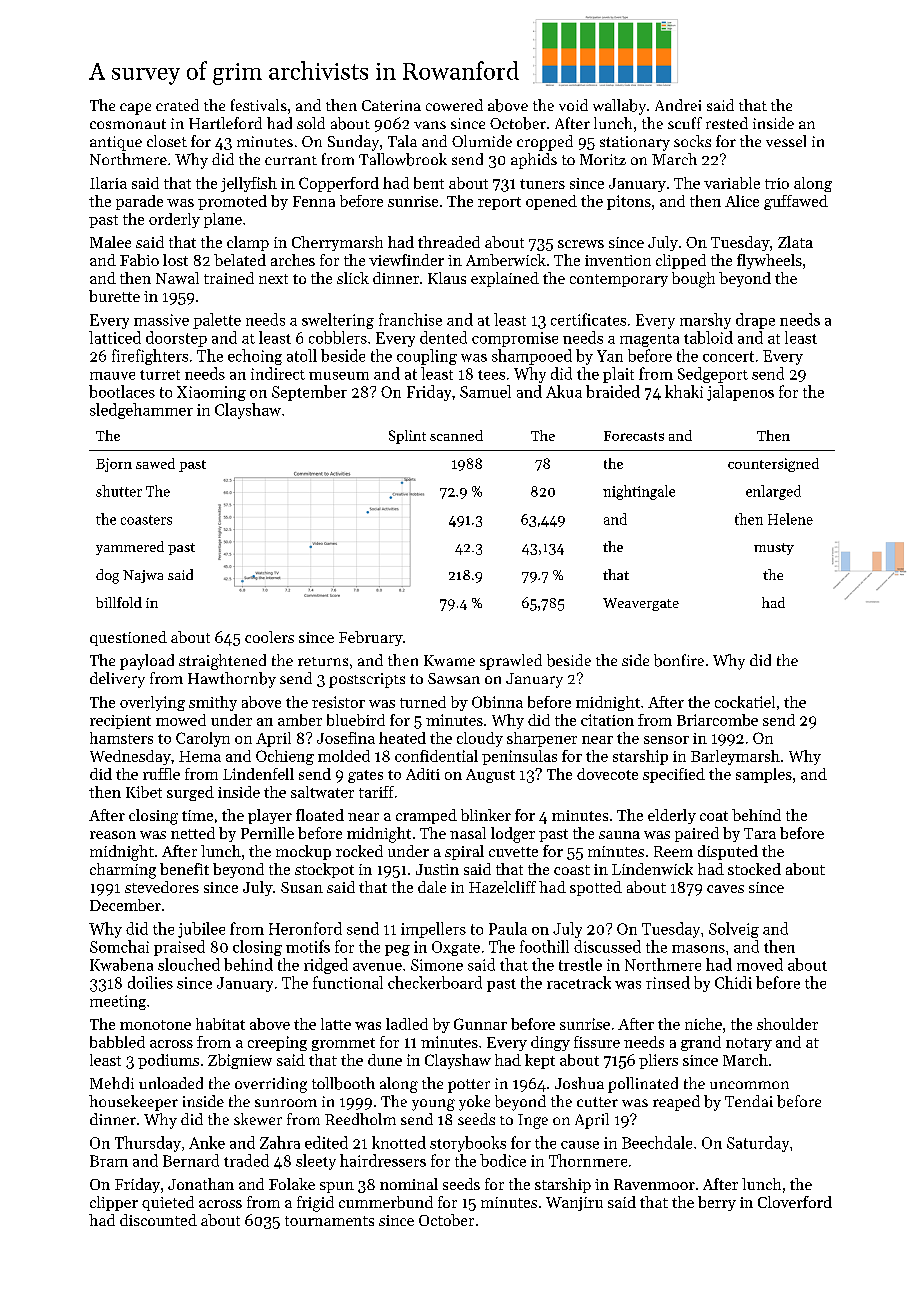 The image size is (924, 1308). What do you see at coordinates (232, 202) in the screenshot?
I see `promoted` at bounding box center [232, 202].
